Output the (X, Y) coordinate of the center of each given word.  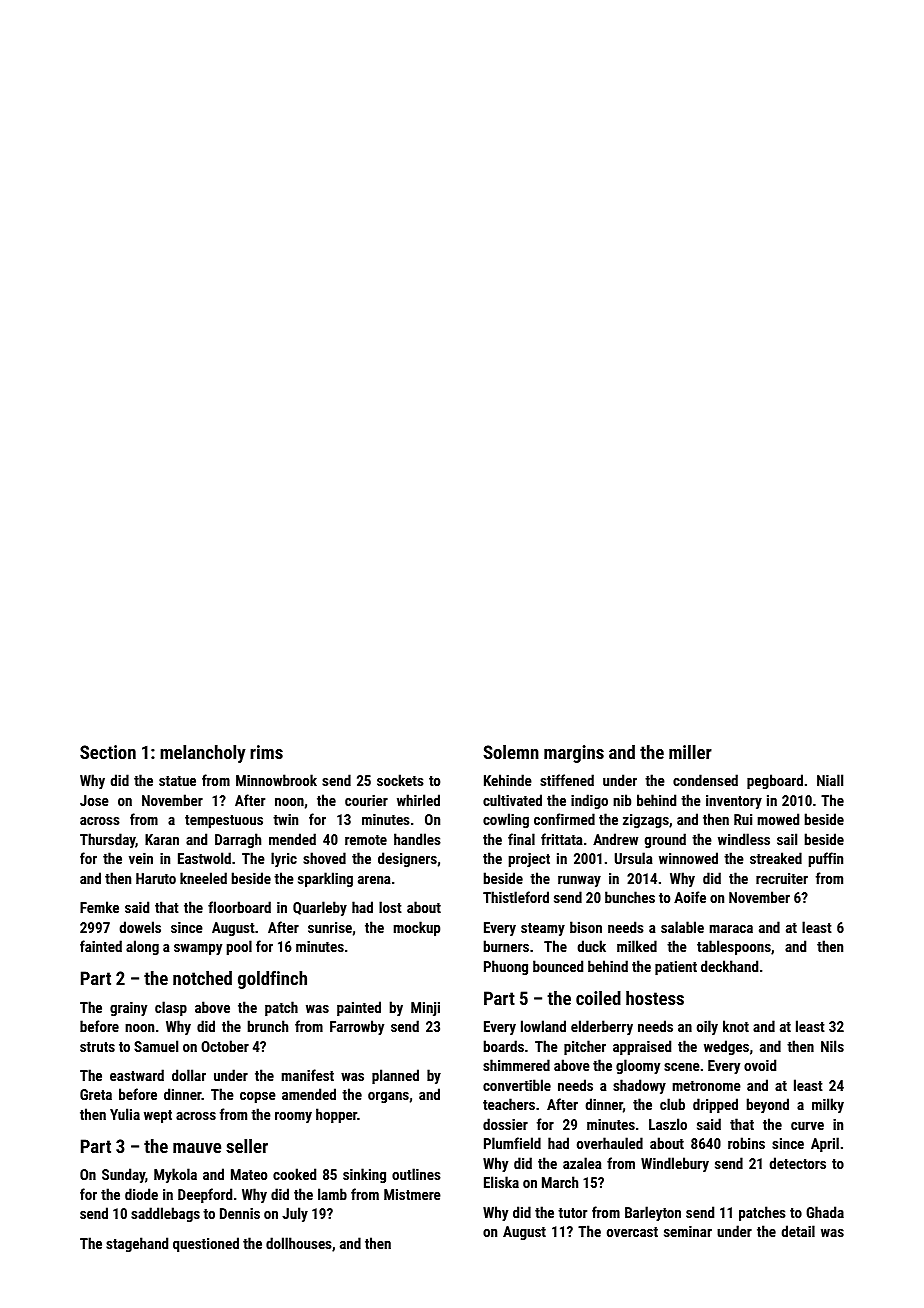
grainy (128, 1009)
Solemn (511, 752)
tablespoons (734, 947)
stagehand (137, 1244)
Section (108, 752)
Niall (830, 780)
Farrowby (357, 1027)
